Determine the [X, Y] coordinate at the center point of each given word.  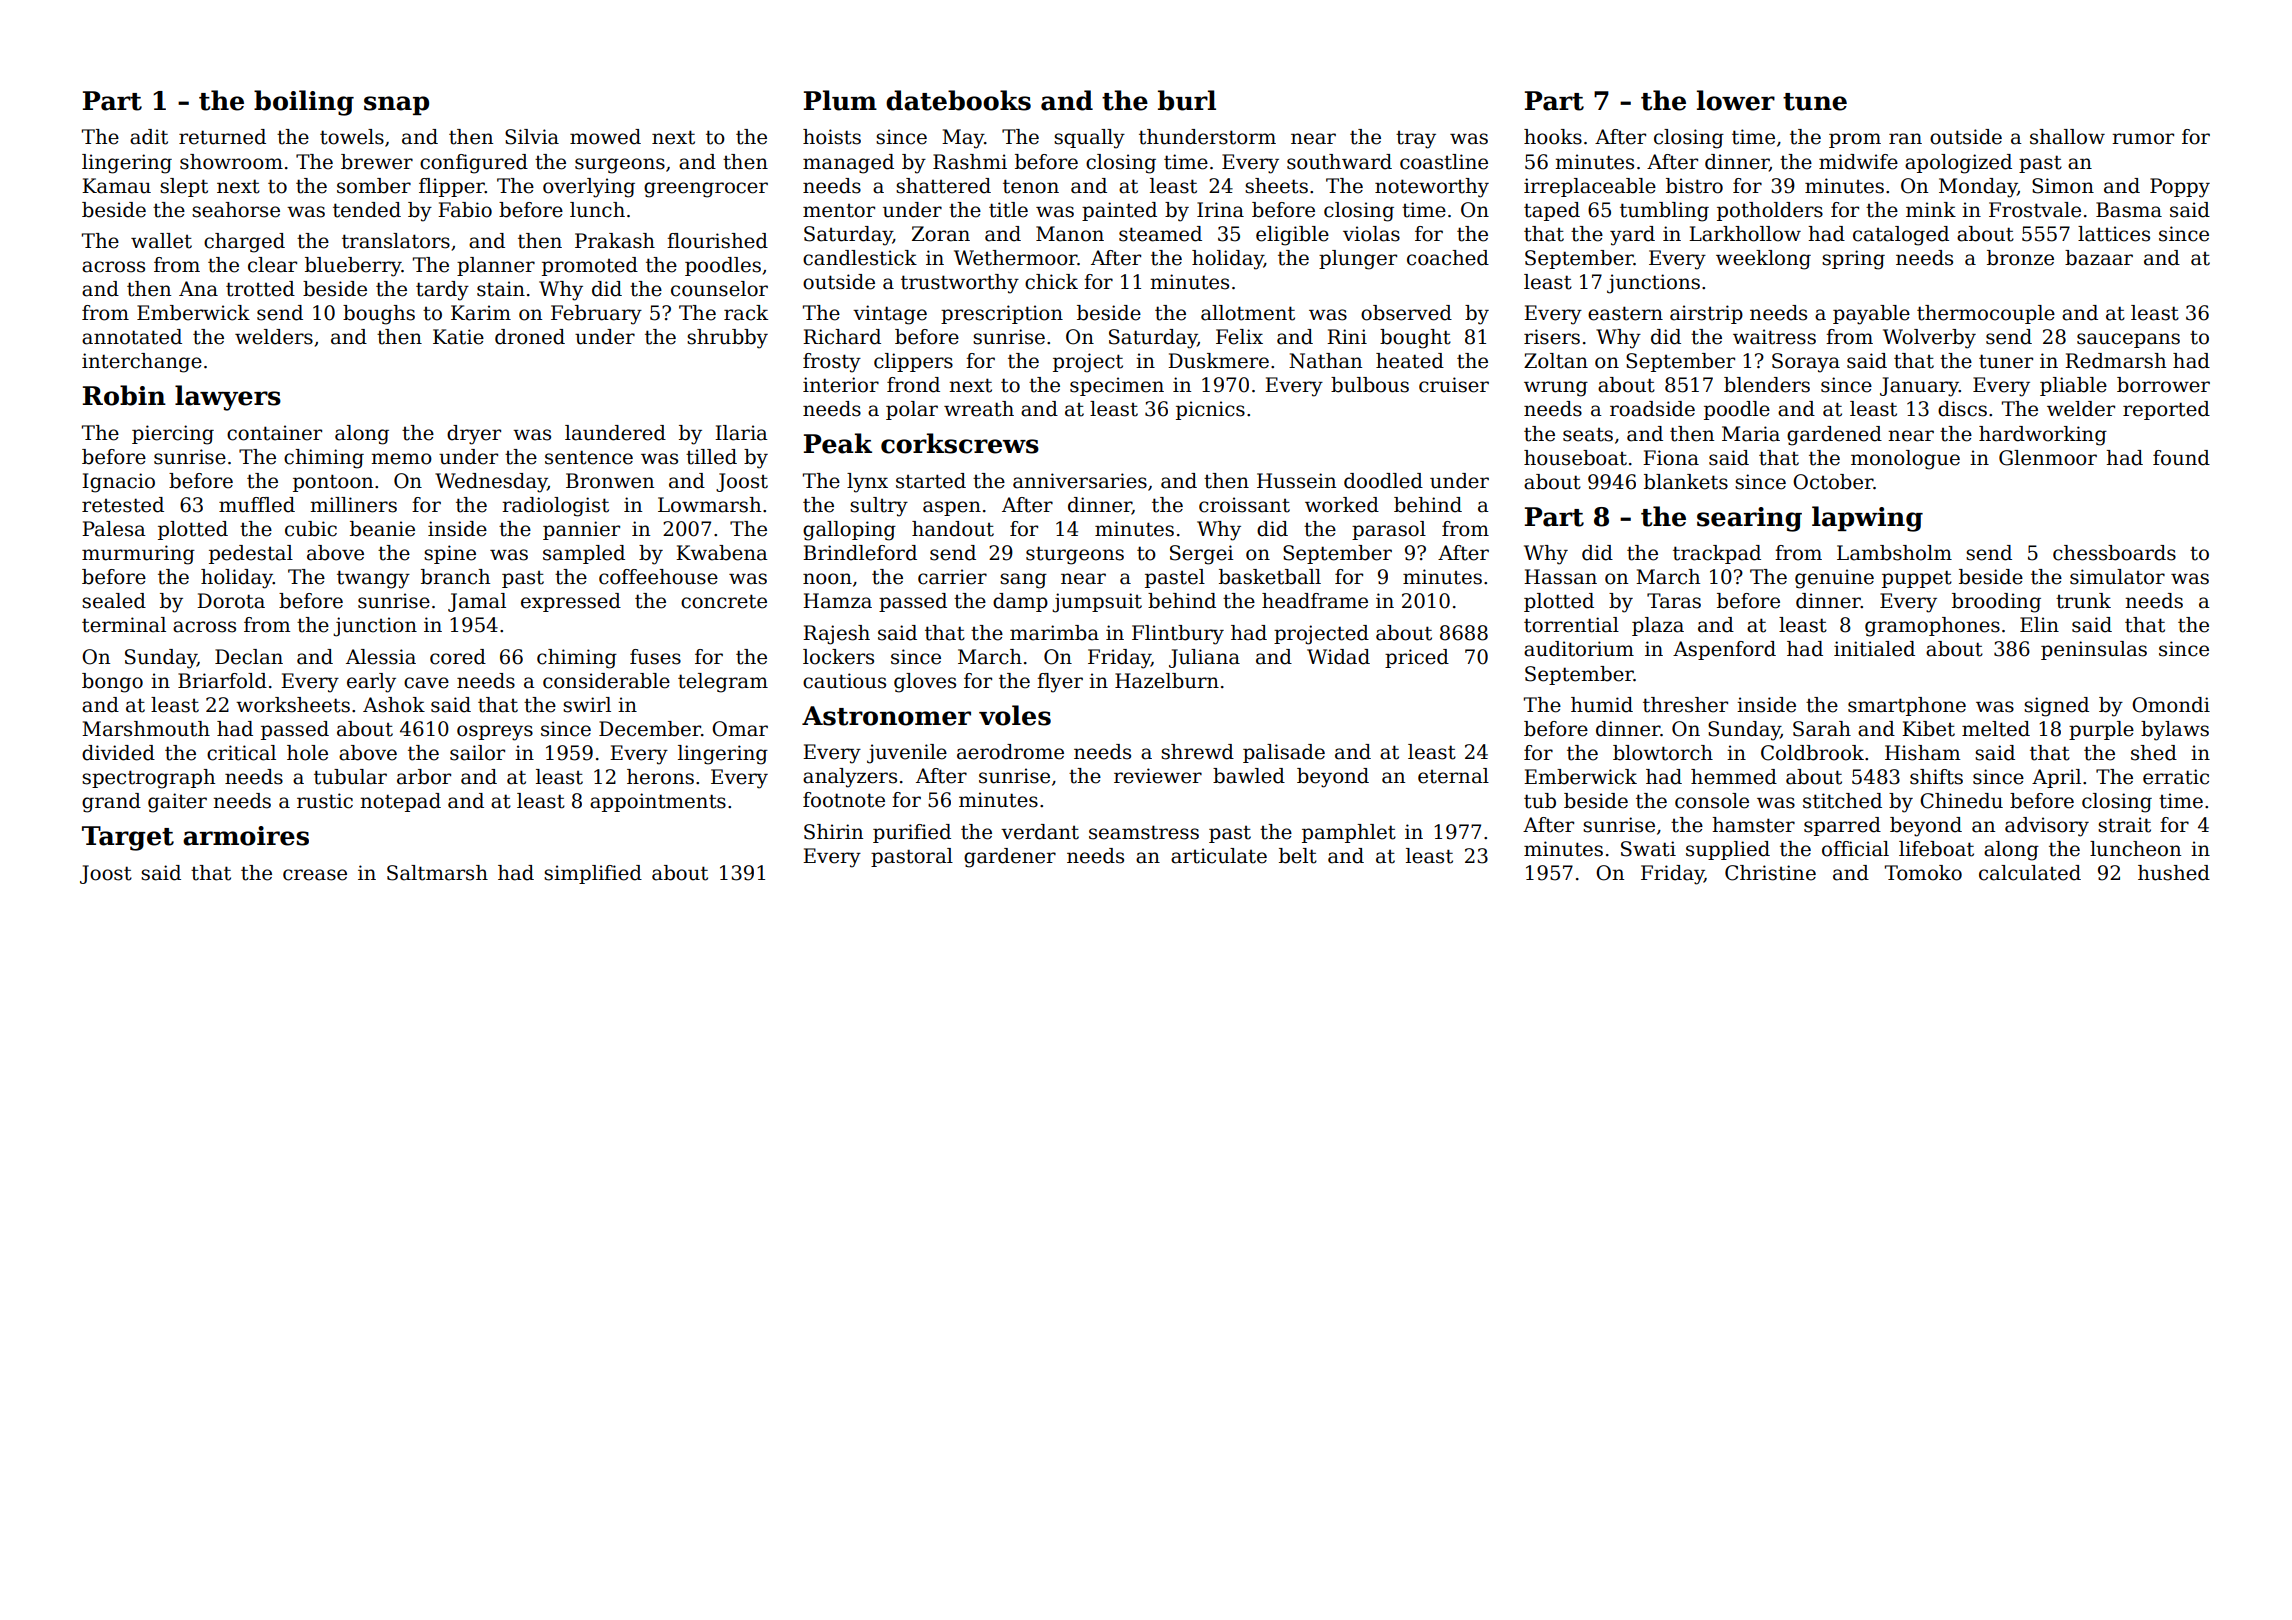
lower [1736, 100]
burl [1187, 100]
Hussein [1296, 481]
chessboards [2114, 553]
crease [315, 875]
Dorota [231, 601]
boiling [304, 103]
